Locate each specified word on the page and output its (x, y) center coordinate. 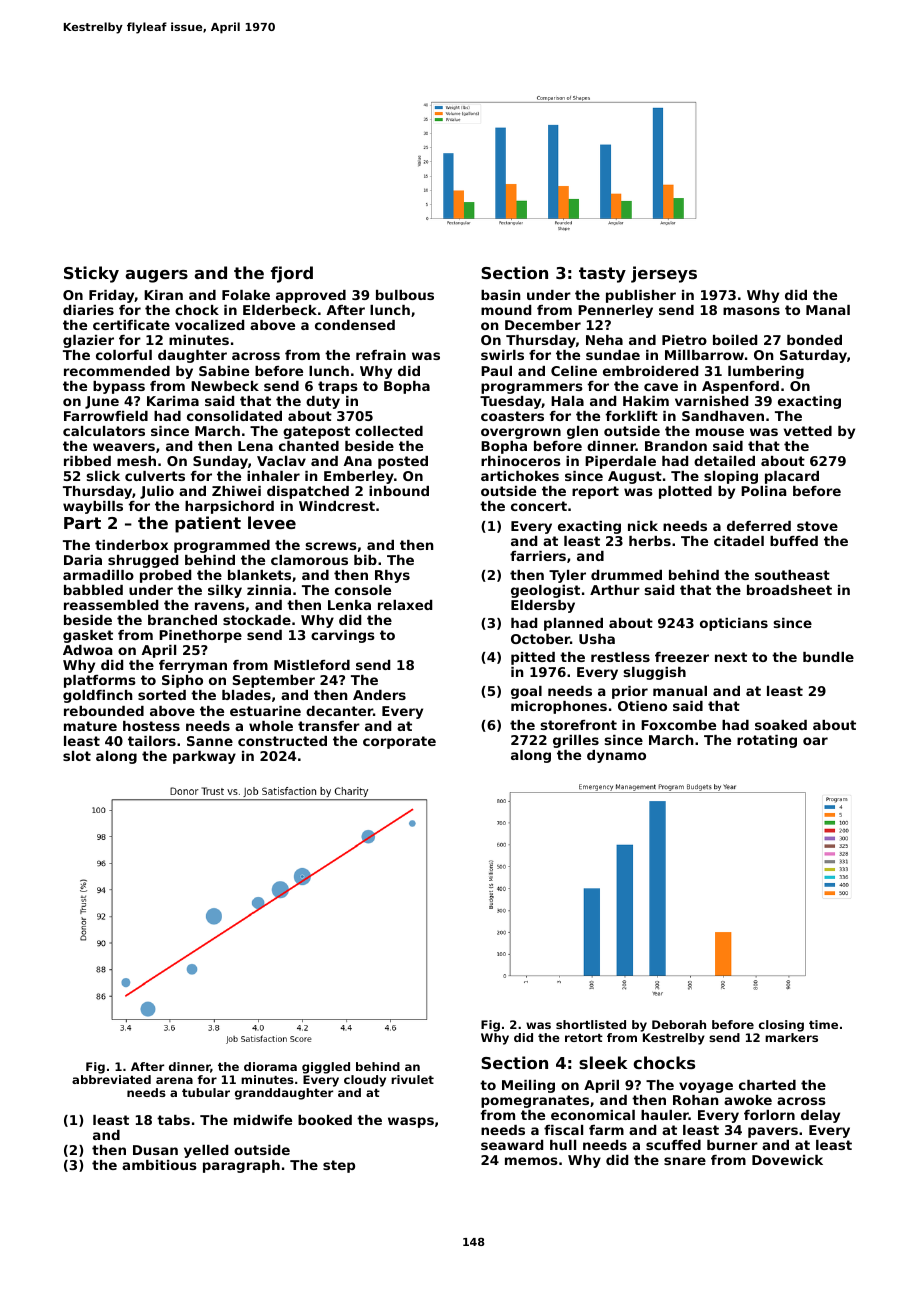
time (823, 1024)
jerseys (664, 274)
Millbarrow (704, 355)
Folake (246, 295)
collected (389, 431)
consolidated (234, 416)
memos (531, 1161)
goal (526, 692)
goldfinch (98, 696)
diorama (270, 1066)
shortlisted (591, 1024)
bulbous (405, 295)
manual (680, 691)
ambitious (159, 1165)
